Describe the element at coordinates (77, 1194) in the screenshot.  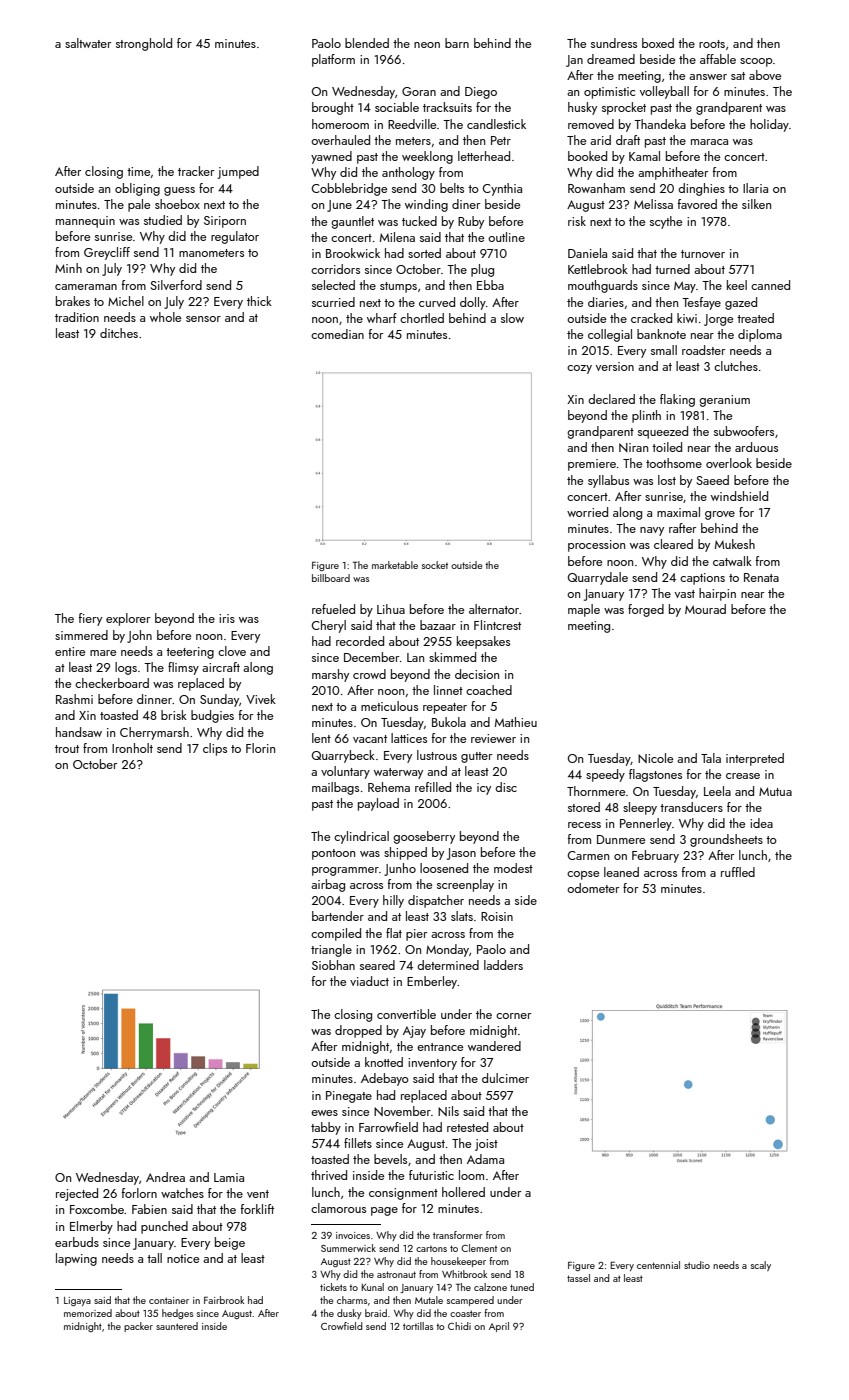
I see `rejected` at that location.
